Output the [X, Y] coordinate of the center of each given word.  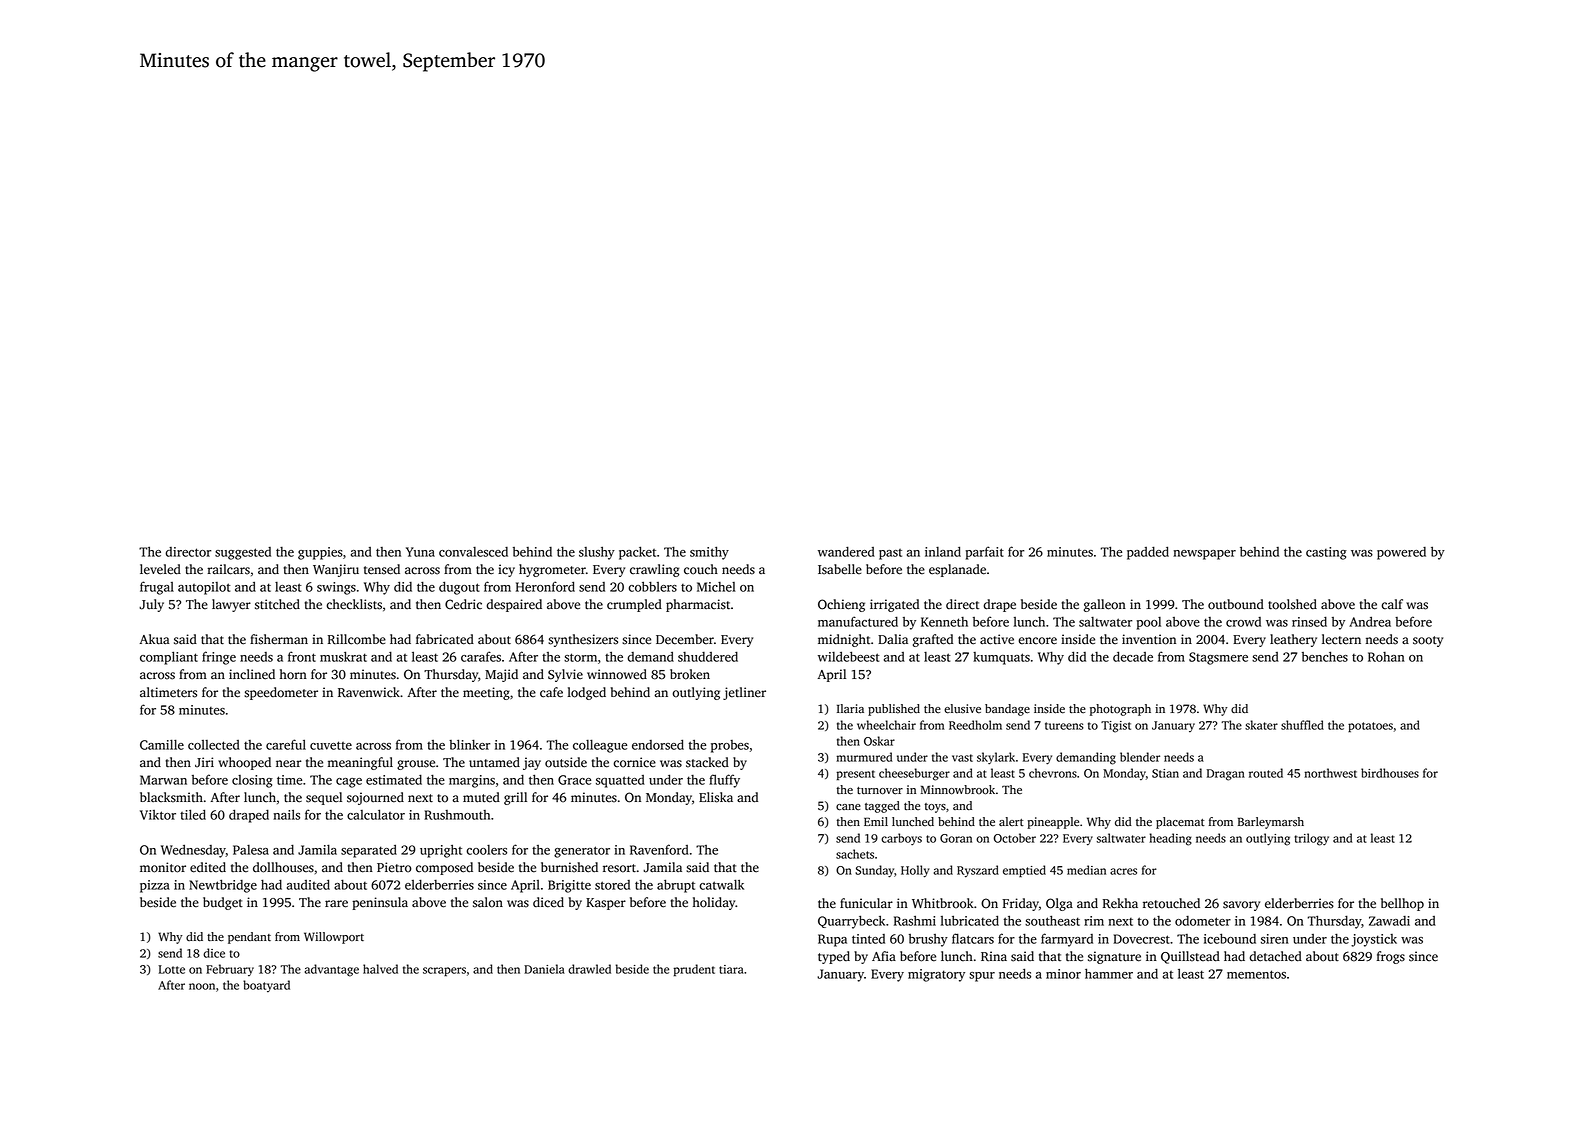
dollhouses [283, 867]
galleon [1105, 605]
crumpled [634, 605]
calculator [376, 814]
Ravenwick [369, 692]
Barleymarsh [1271, 823]
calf [1392, 604]
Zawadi [1389, 921]
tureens [1064, 726]
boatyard [266, 986]
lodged [586, 693]
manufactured [858, 621]
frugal [157, 588]
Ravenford [659, 849]
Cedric [463, 604]
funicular [866, 903]
